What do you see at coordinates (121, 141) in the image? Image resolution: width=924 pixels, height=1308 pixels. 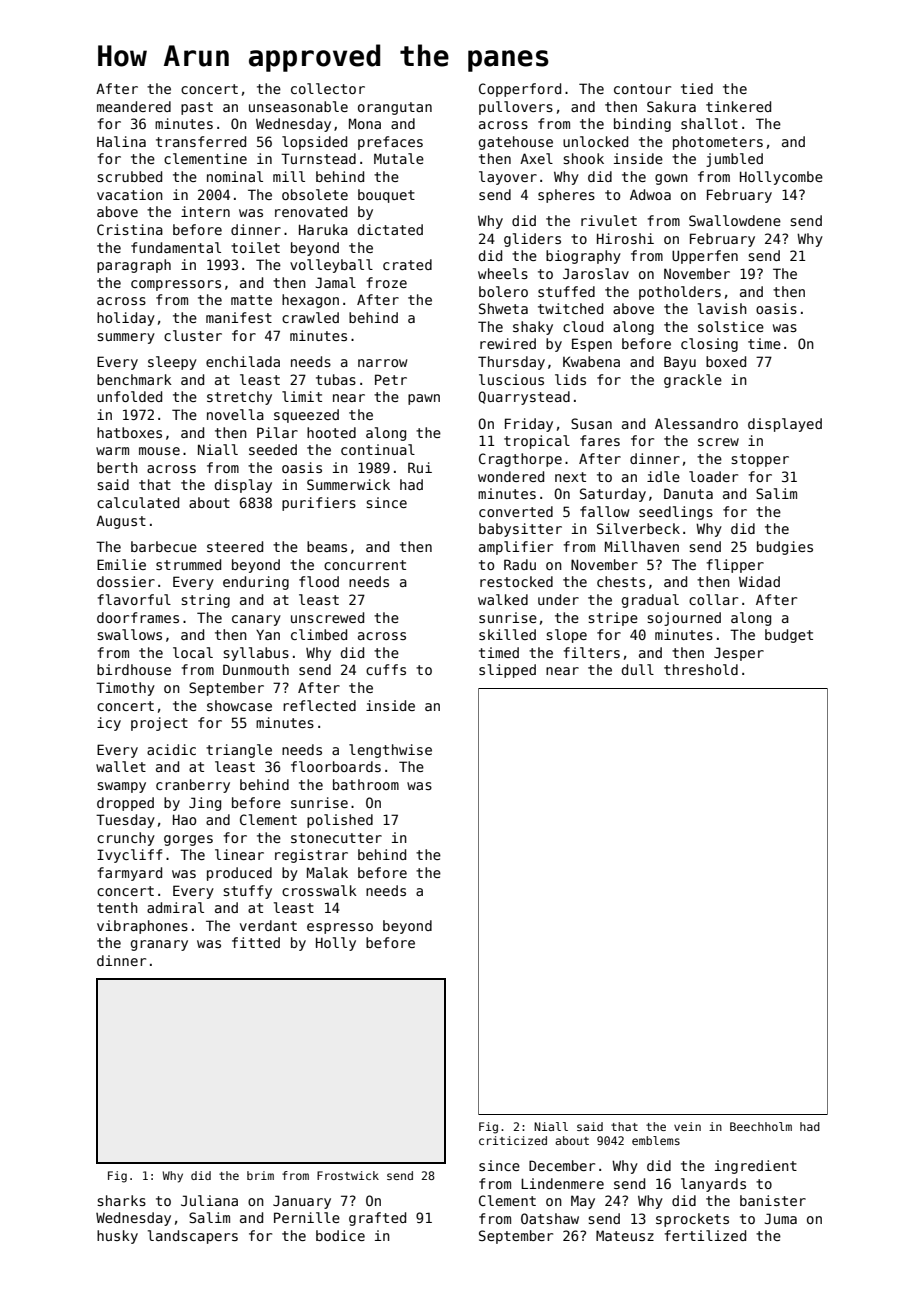 I see `Halina` at bounding box center [121, 141].
